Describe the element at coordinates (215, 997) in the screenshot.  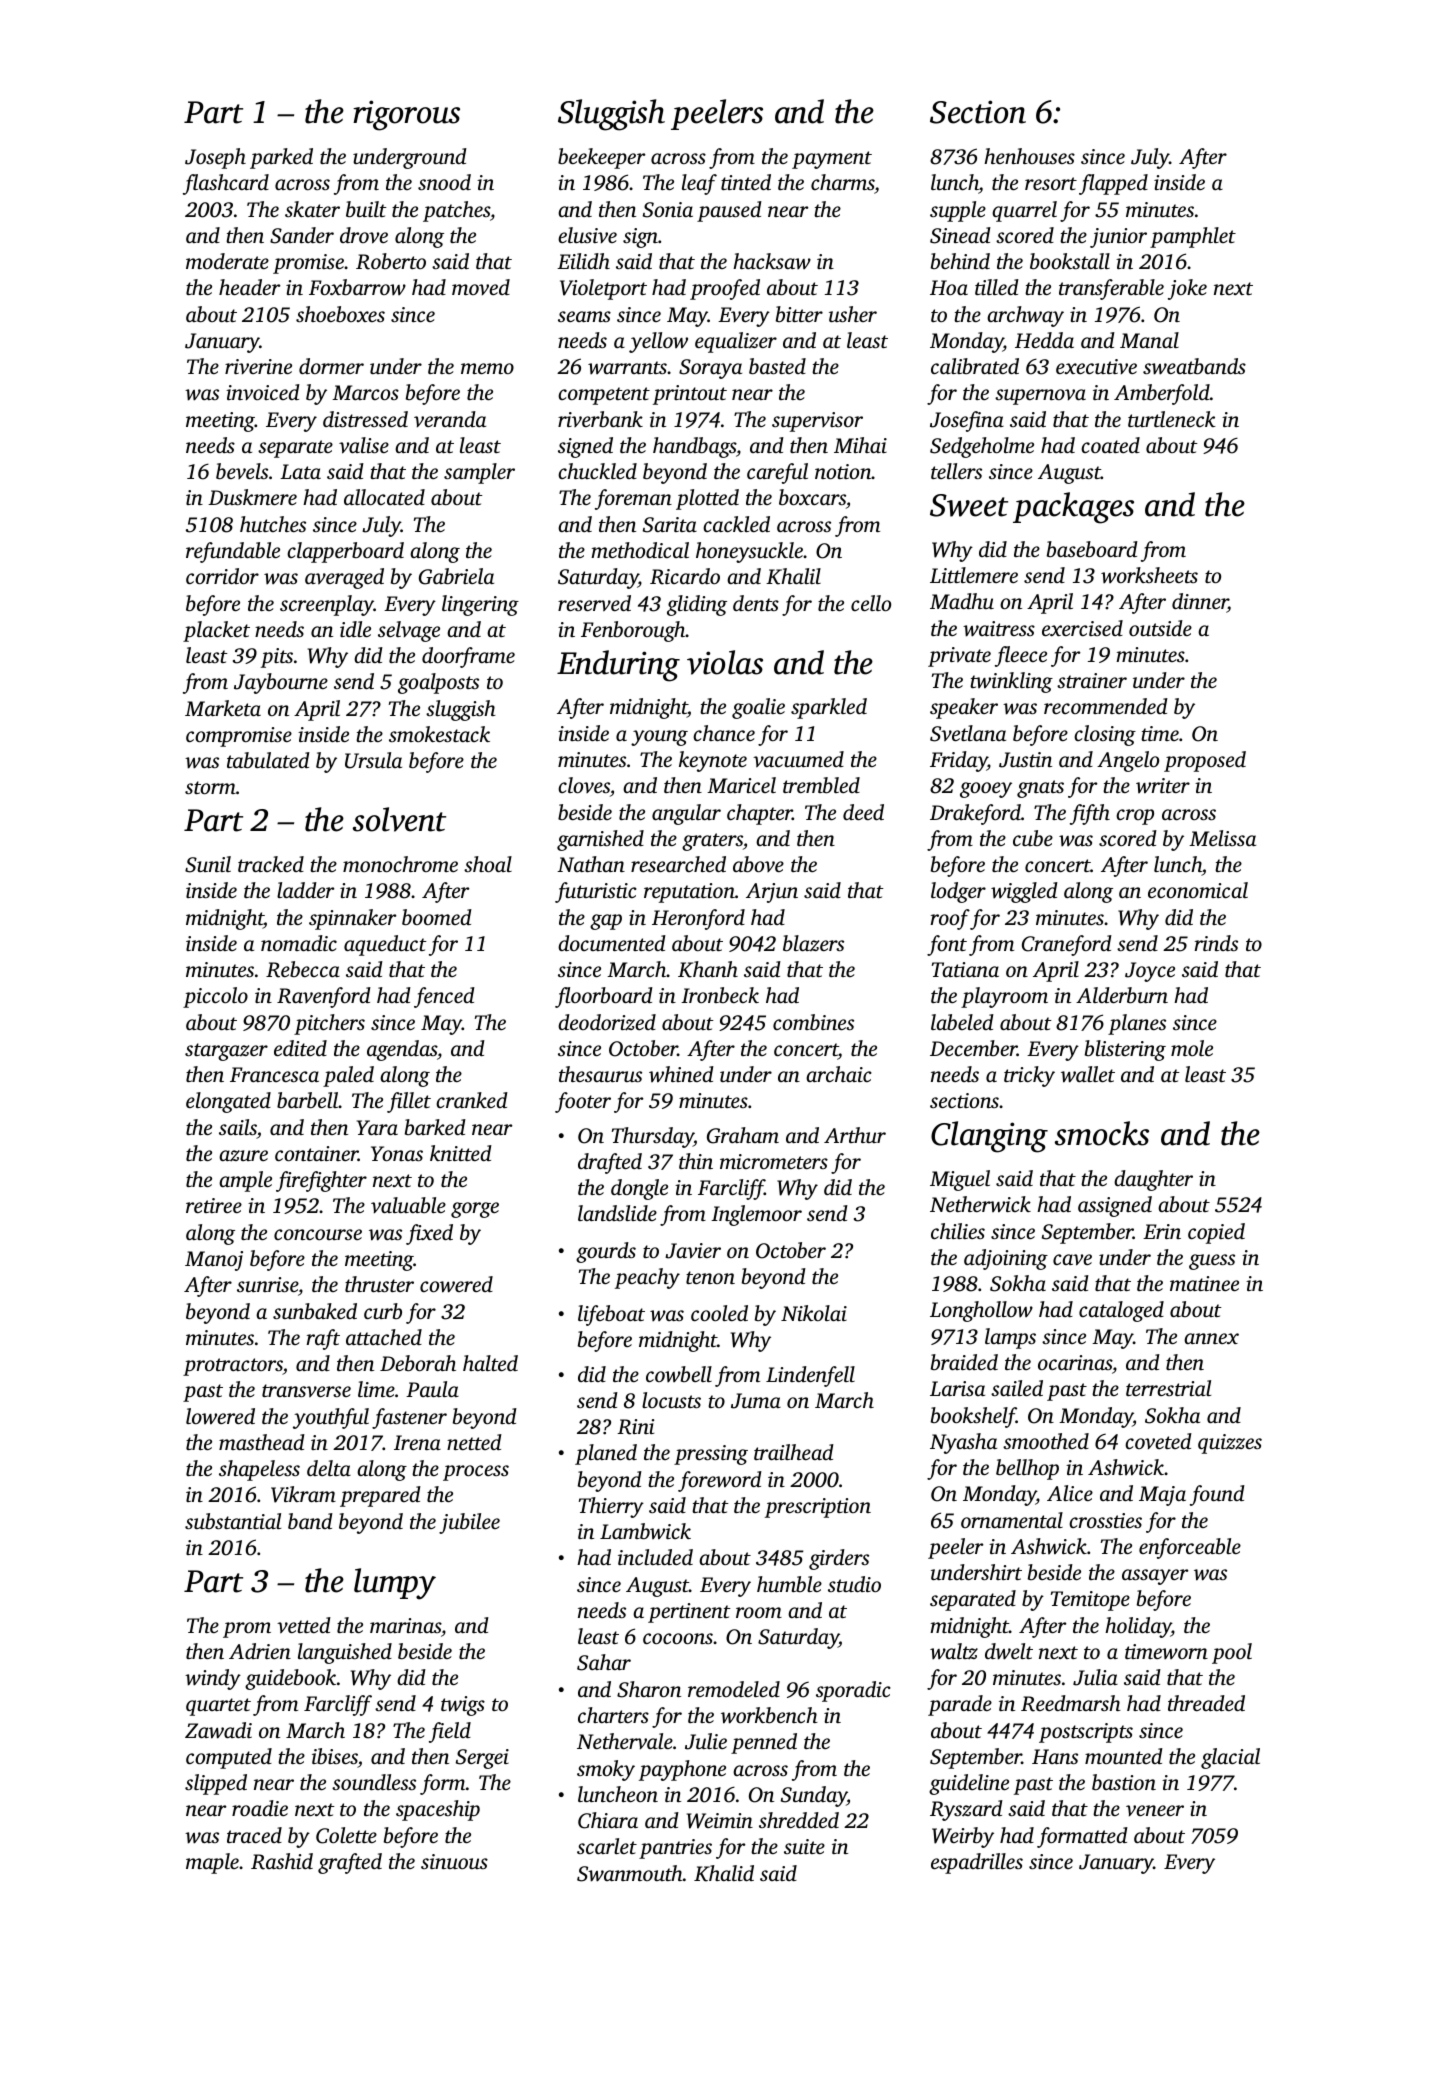
I see `piccolo` at that location.
